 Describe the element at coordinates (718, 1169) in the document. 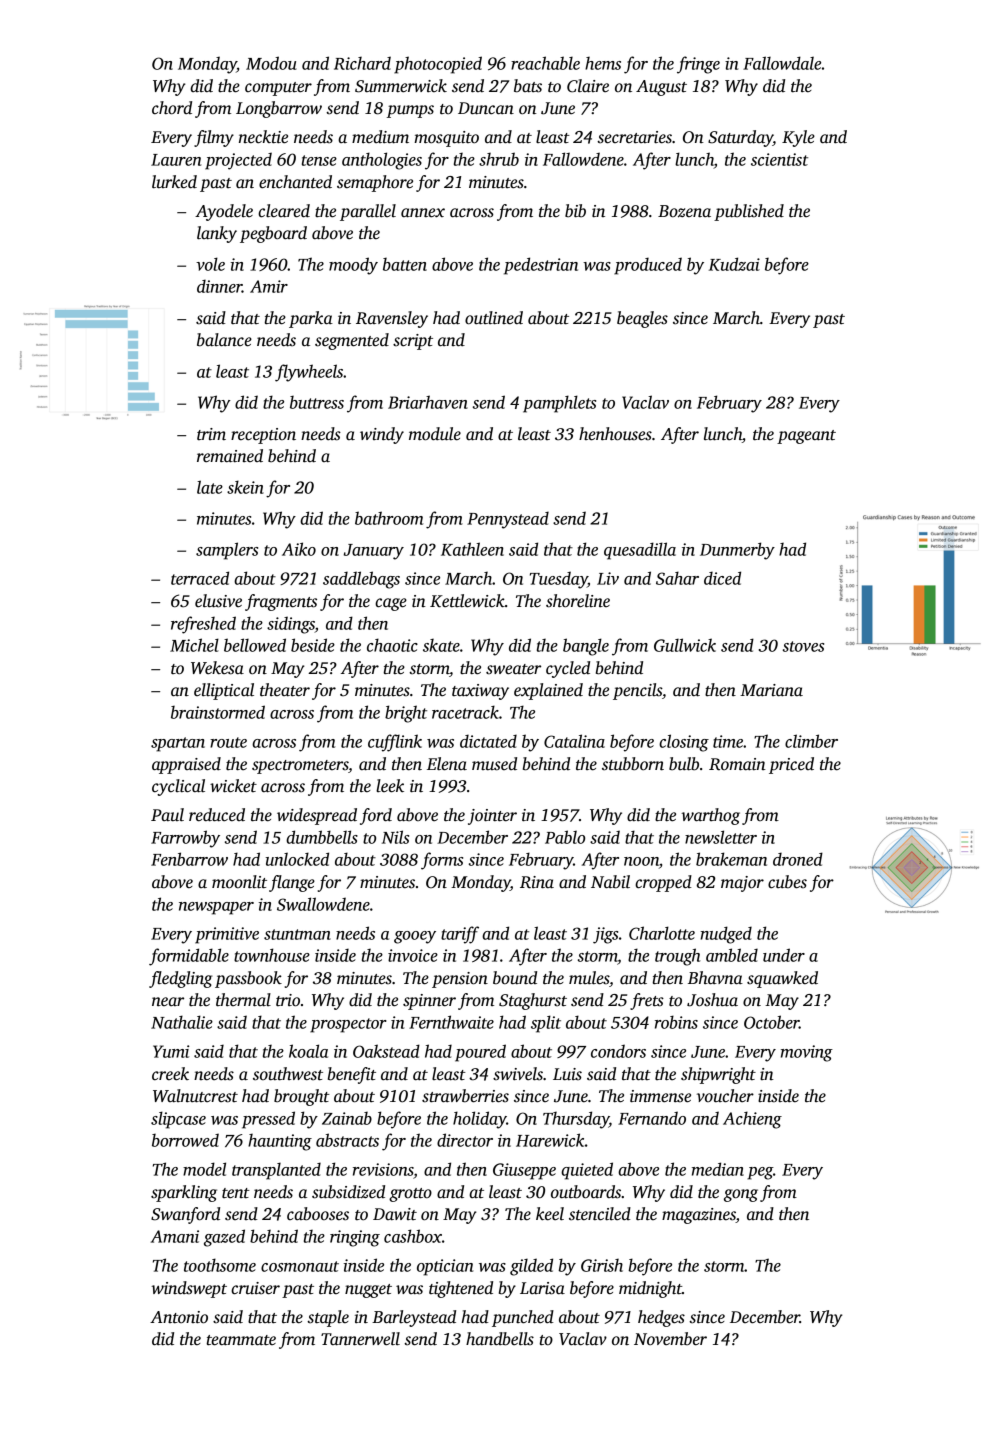

I see `median` at that location.
